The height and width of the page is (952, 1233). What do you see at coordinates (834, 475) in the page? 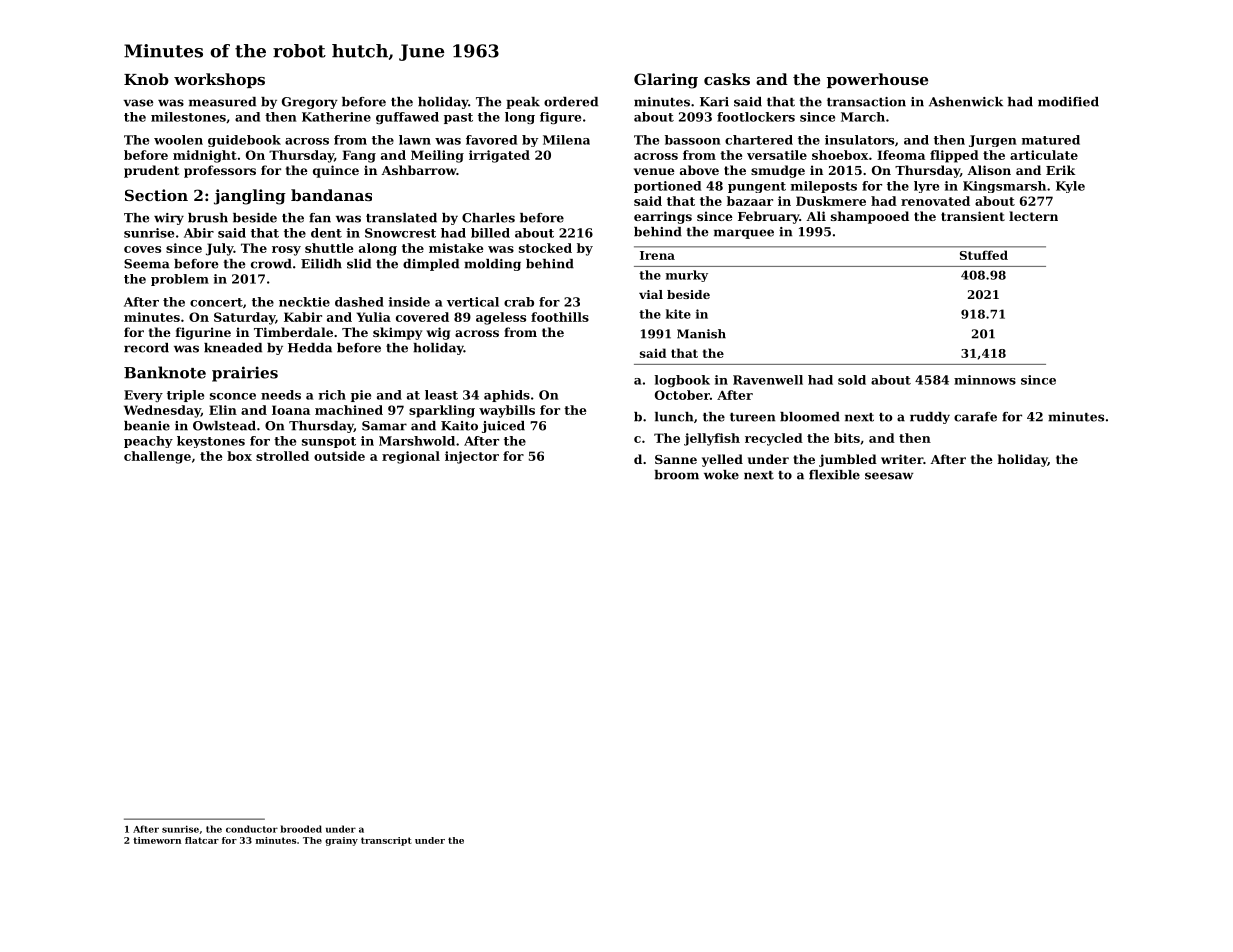
I see `flexible` at bounding box center [834, 475].
